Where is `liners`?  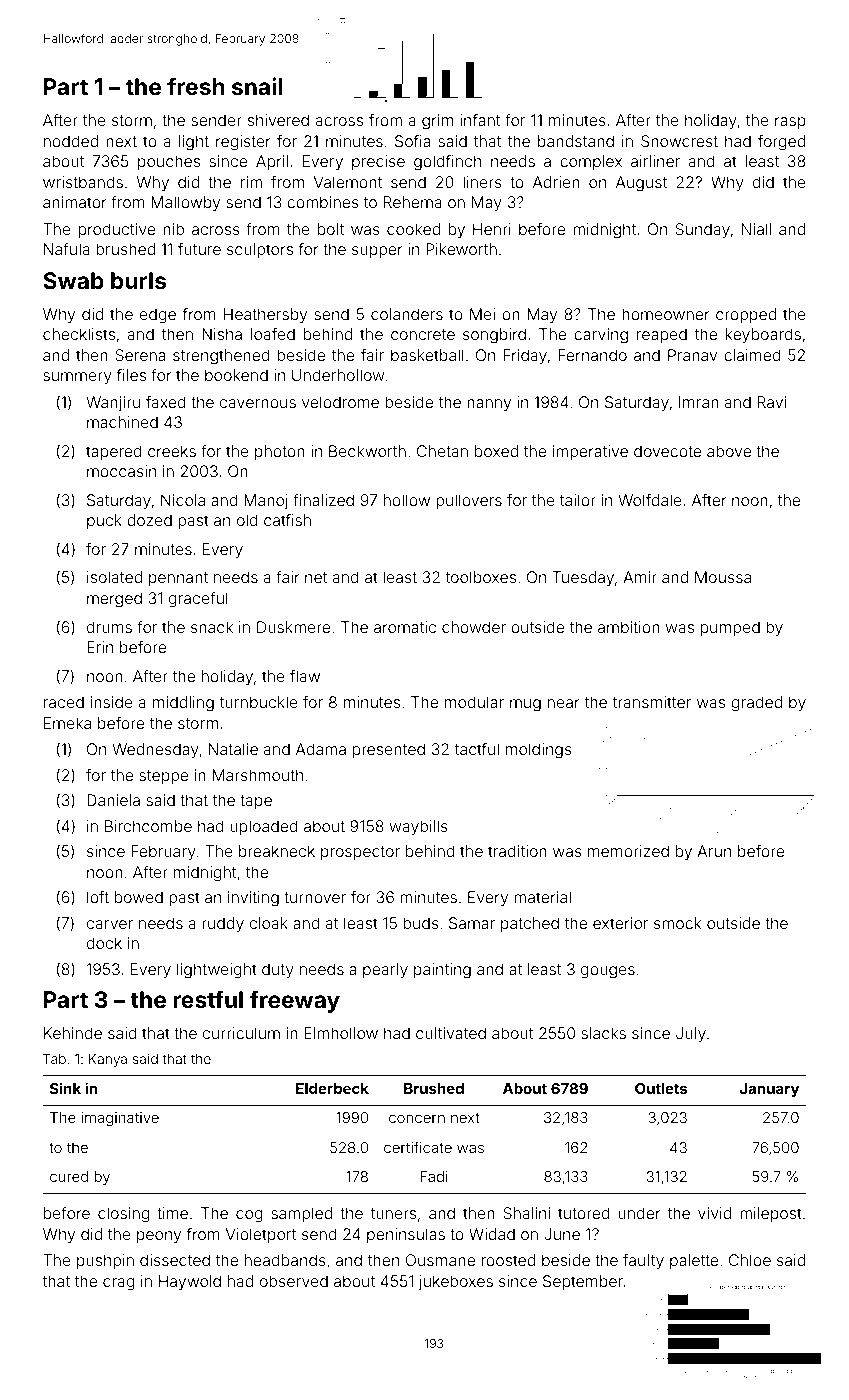 liners is located at coordinates (482, 182).
